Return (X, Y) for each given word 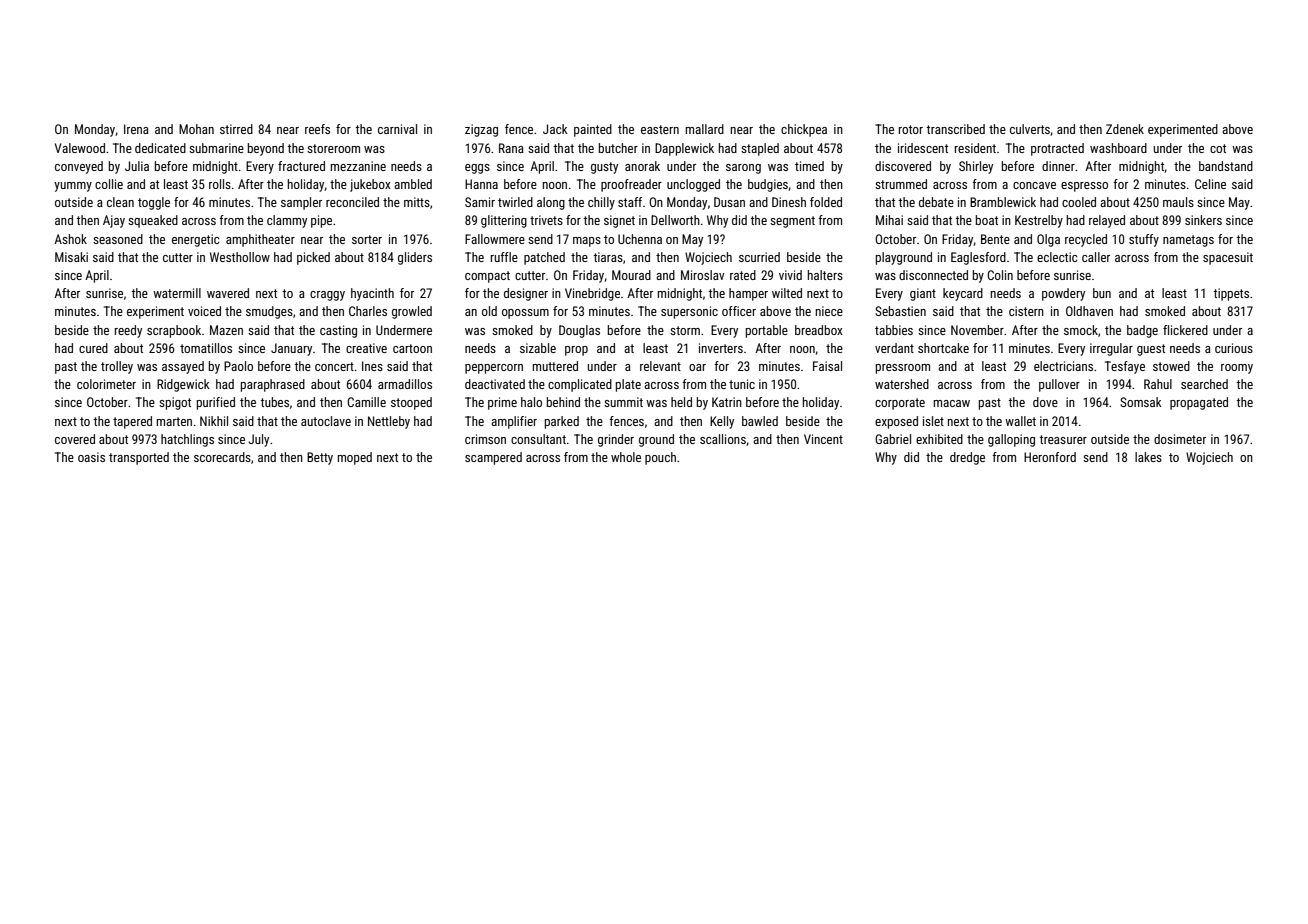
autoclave (326, 421)
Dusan (729, 202)
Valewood (80, 148)
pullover (1059, 385)
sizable (538, 348)
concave (1034, 185)
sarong (743, 169)
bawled (760, 421)
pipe (321, 221)
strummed (901, 184)
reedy (128, 331)
